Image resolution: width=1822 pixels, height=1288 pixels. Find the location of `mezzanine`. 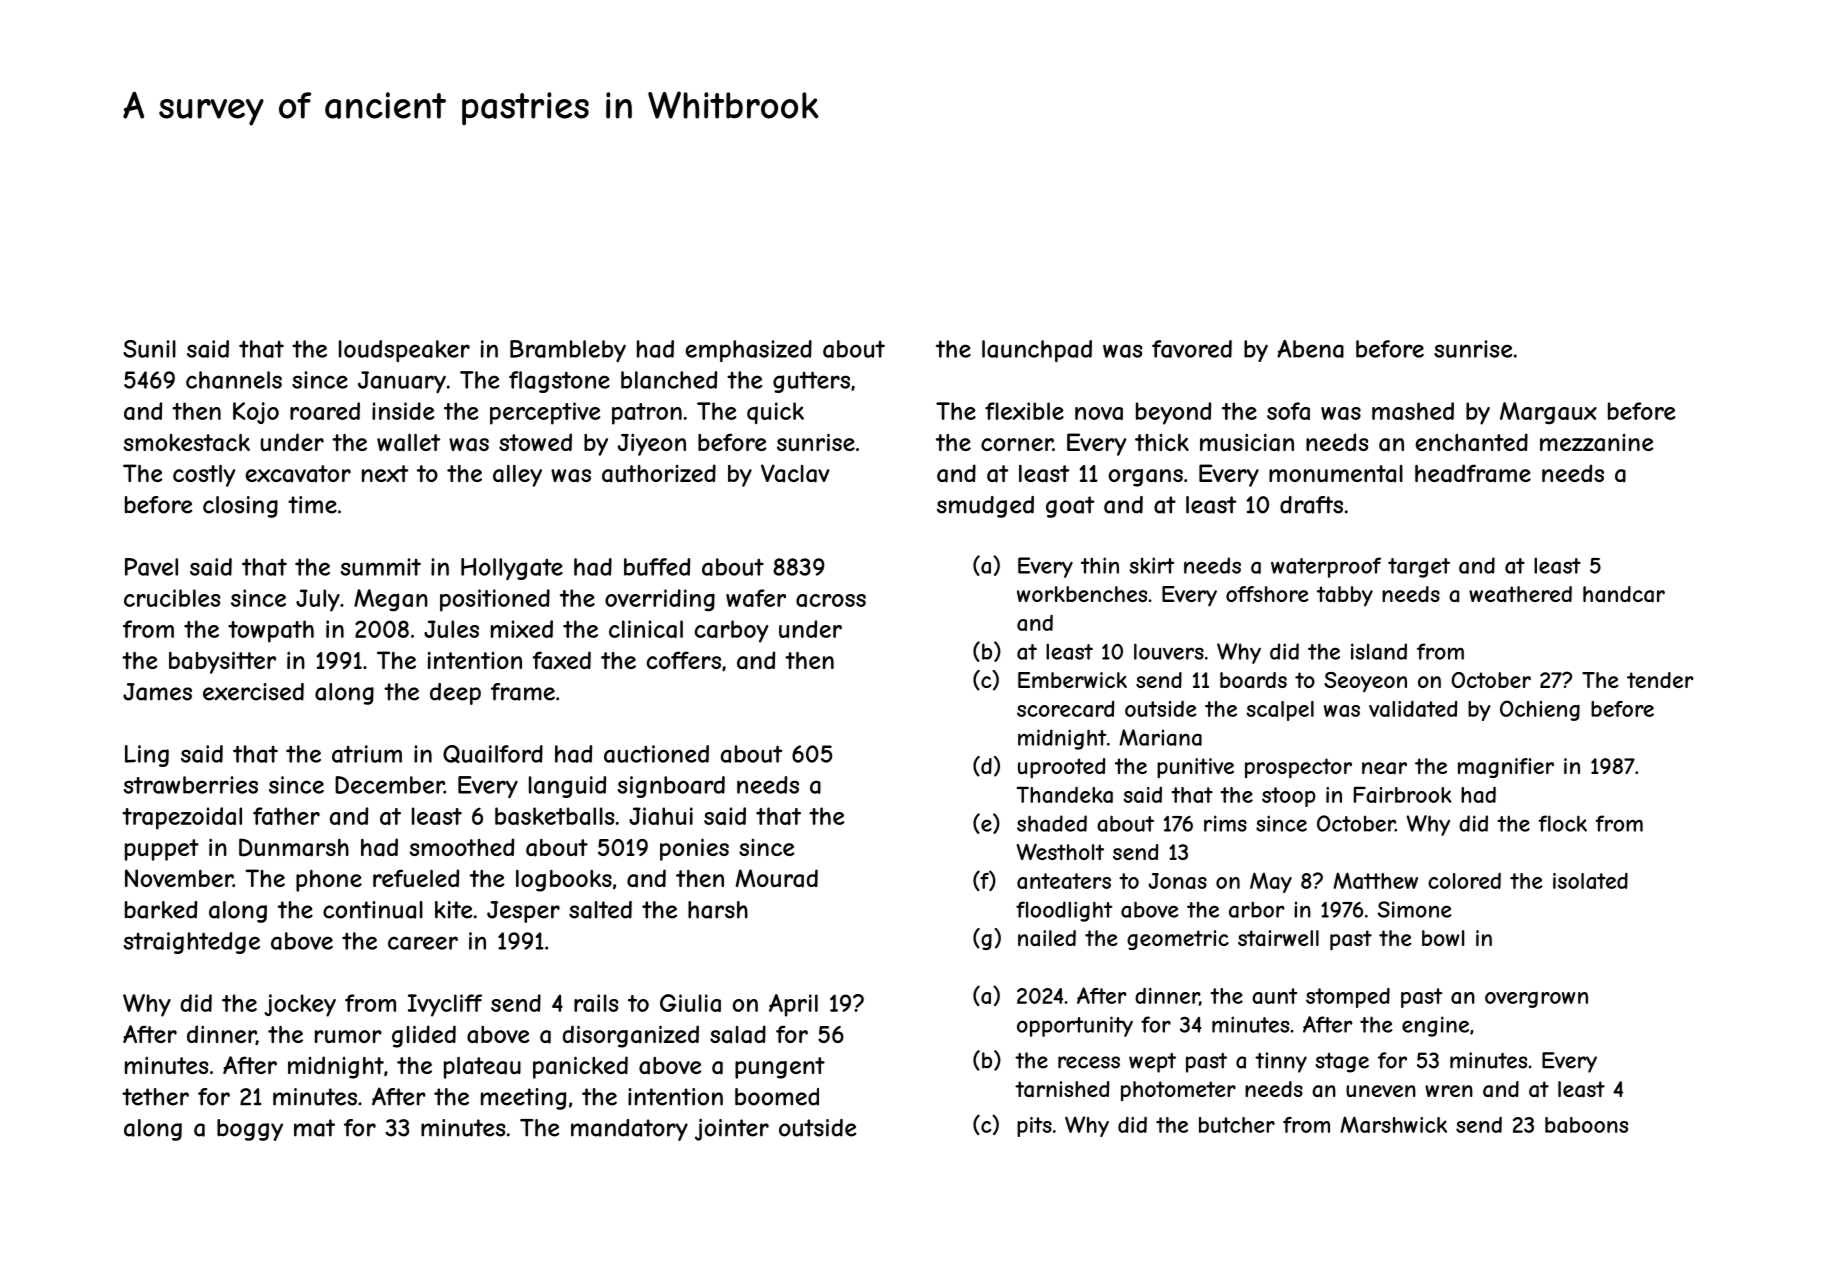

mezzanine is located at coordinates (1597, 443).
